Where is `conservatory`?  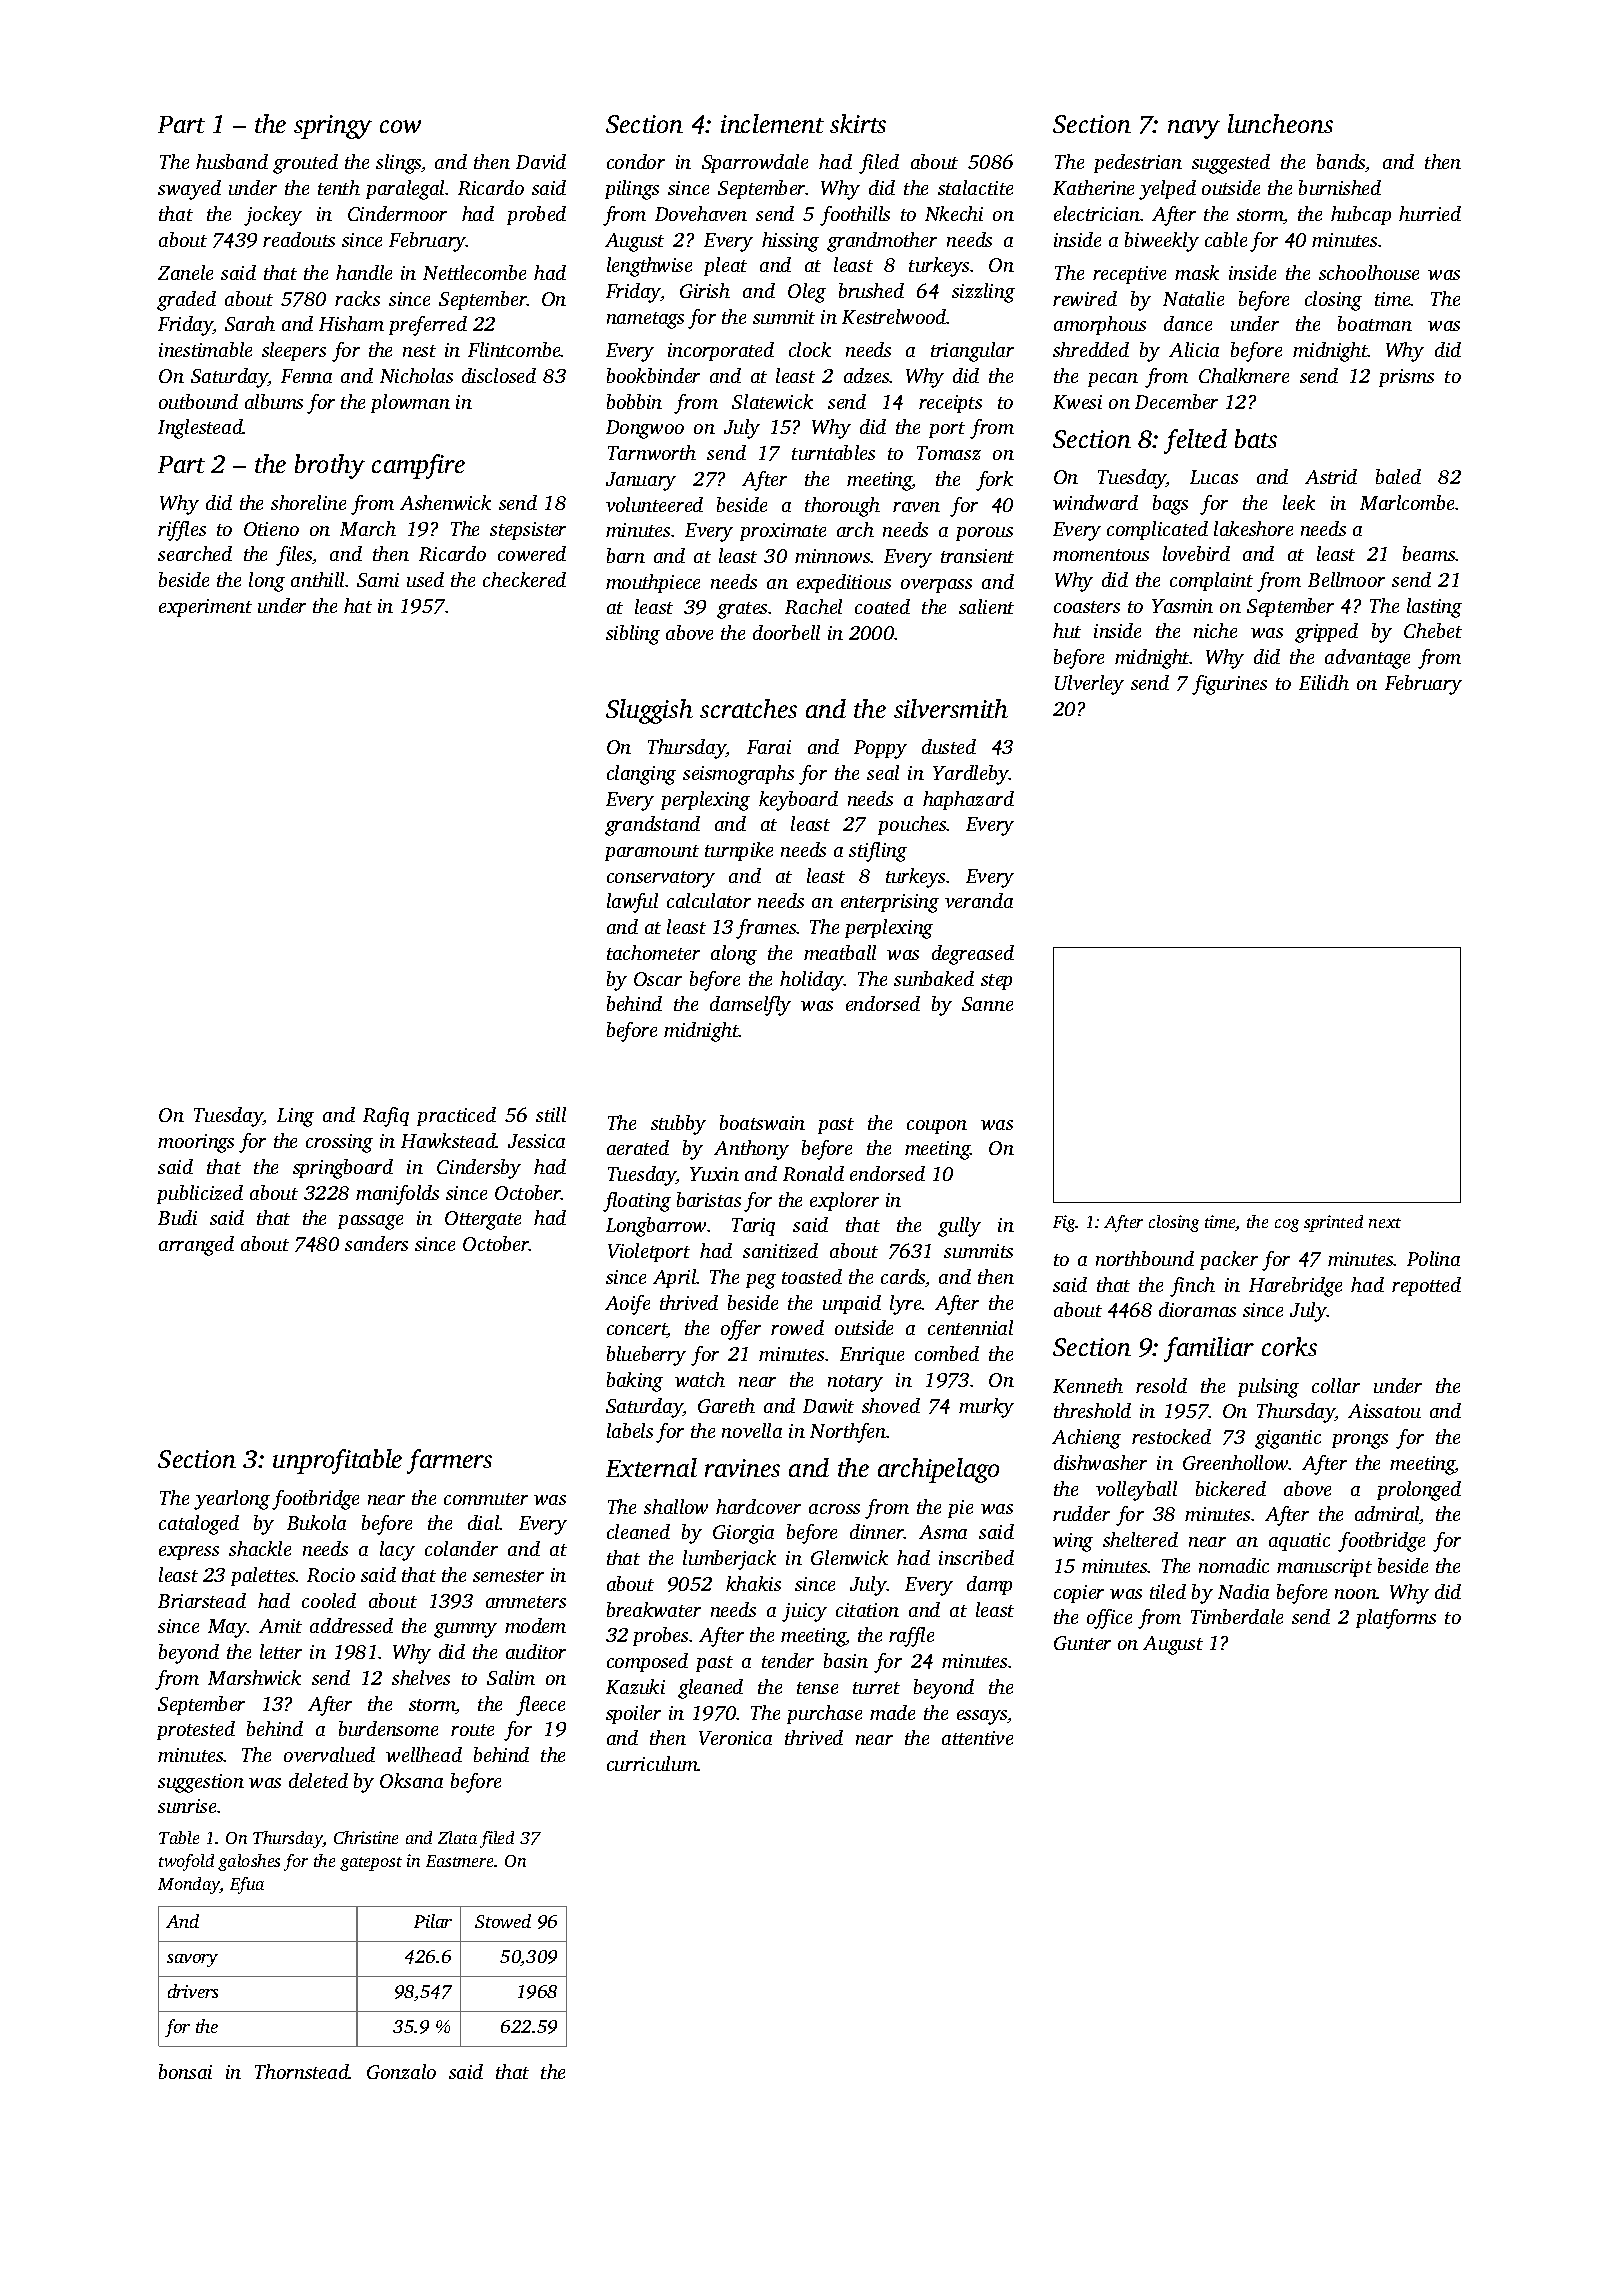 conservatory is located at coordinates (661, 879).
